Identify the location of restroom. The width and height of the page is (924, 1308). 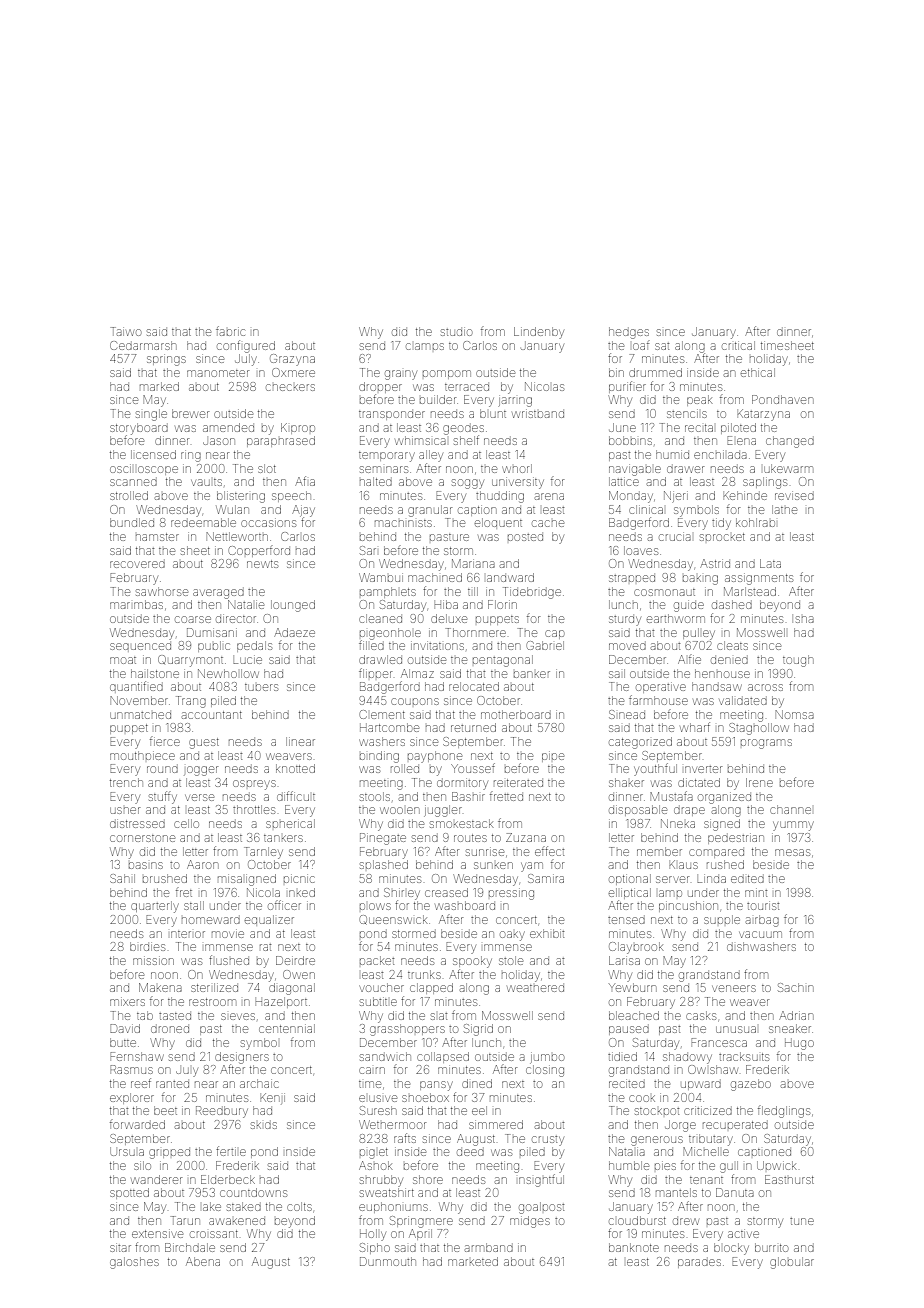
(212, 1002).
